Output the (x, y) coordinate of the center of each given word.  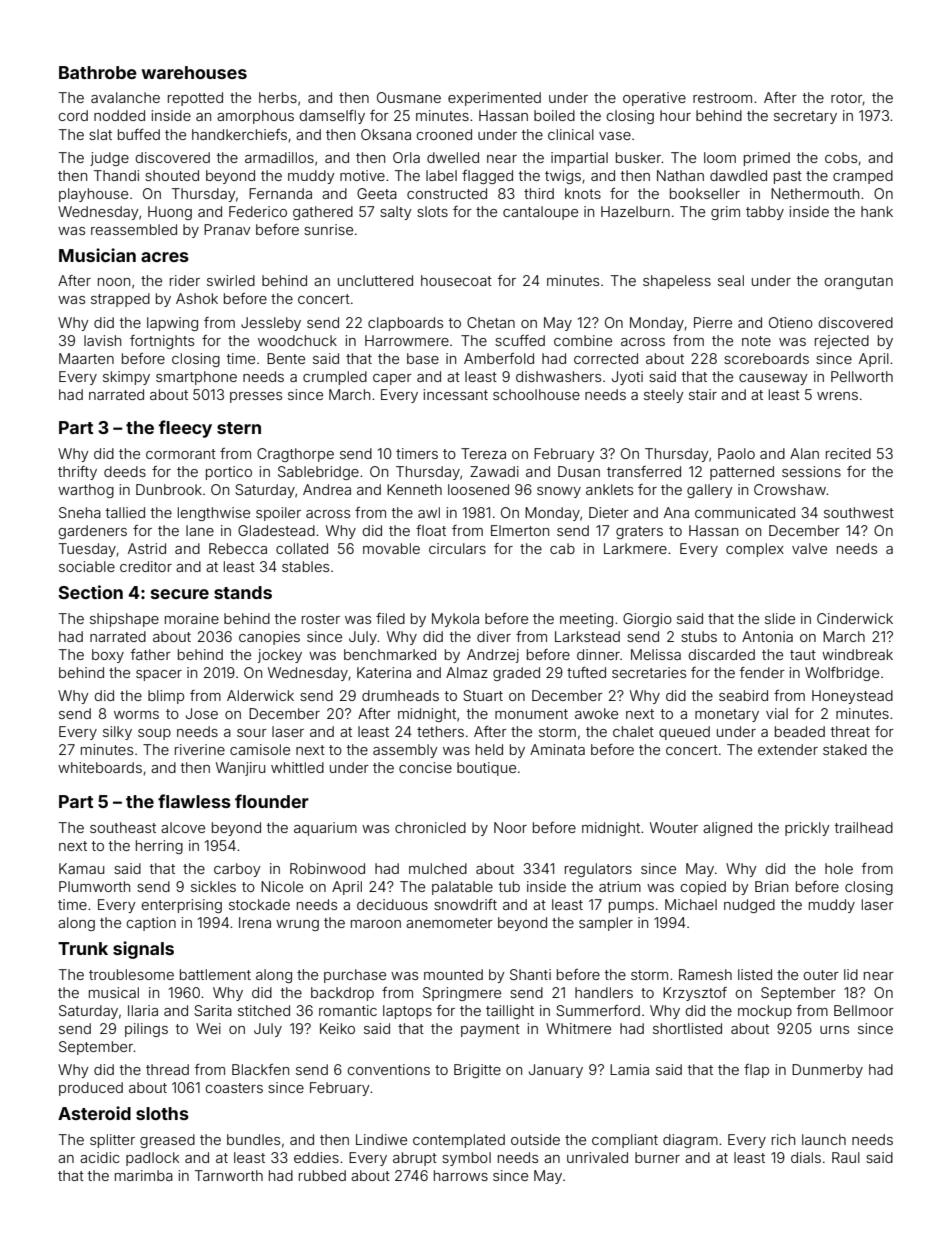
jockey (279, 656)
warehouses (194, 72)
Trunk (83, 948)
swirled (231, 280)
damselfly (332, 117)
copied (703, 888)
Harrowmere (407, 340)
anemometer (449, 923)
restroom (722, 98)
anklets (609, 489)
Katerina (384, 672)
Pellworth (862, 376)
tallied (125, 512)
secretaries (649, 672)
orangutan (858, 282)
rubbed (322, 1175)
